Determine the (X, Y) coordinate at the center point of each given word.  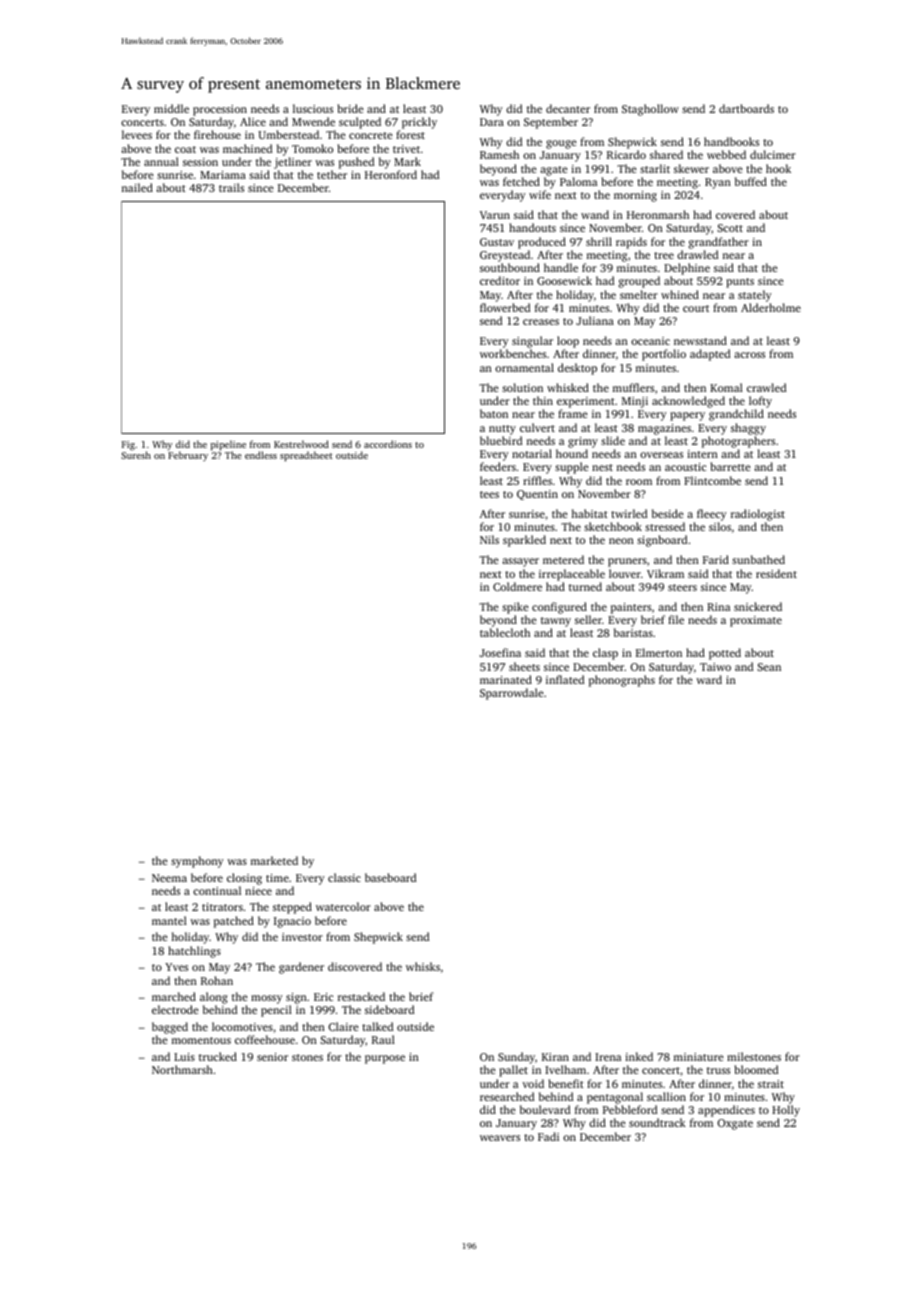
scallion (666, 1096)
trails (231, 187)
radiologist (758, 515)
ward (709, 679)
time (277, 878)
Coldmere (517, 586)
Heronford (391, 174)
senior (272, 1057)
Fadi (548, 1136)
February (188, 456)
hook (778, 168)
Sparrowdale (512, 694)
